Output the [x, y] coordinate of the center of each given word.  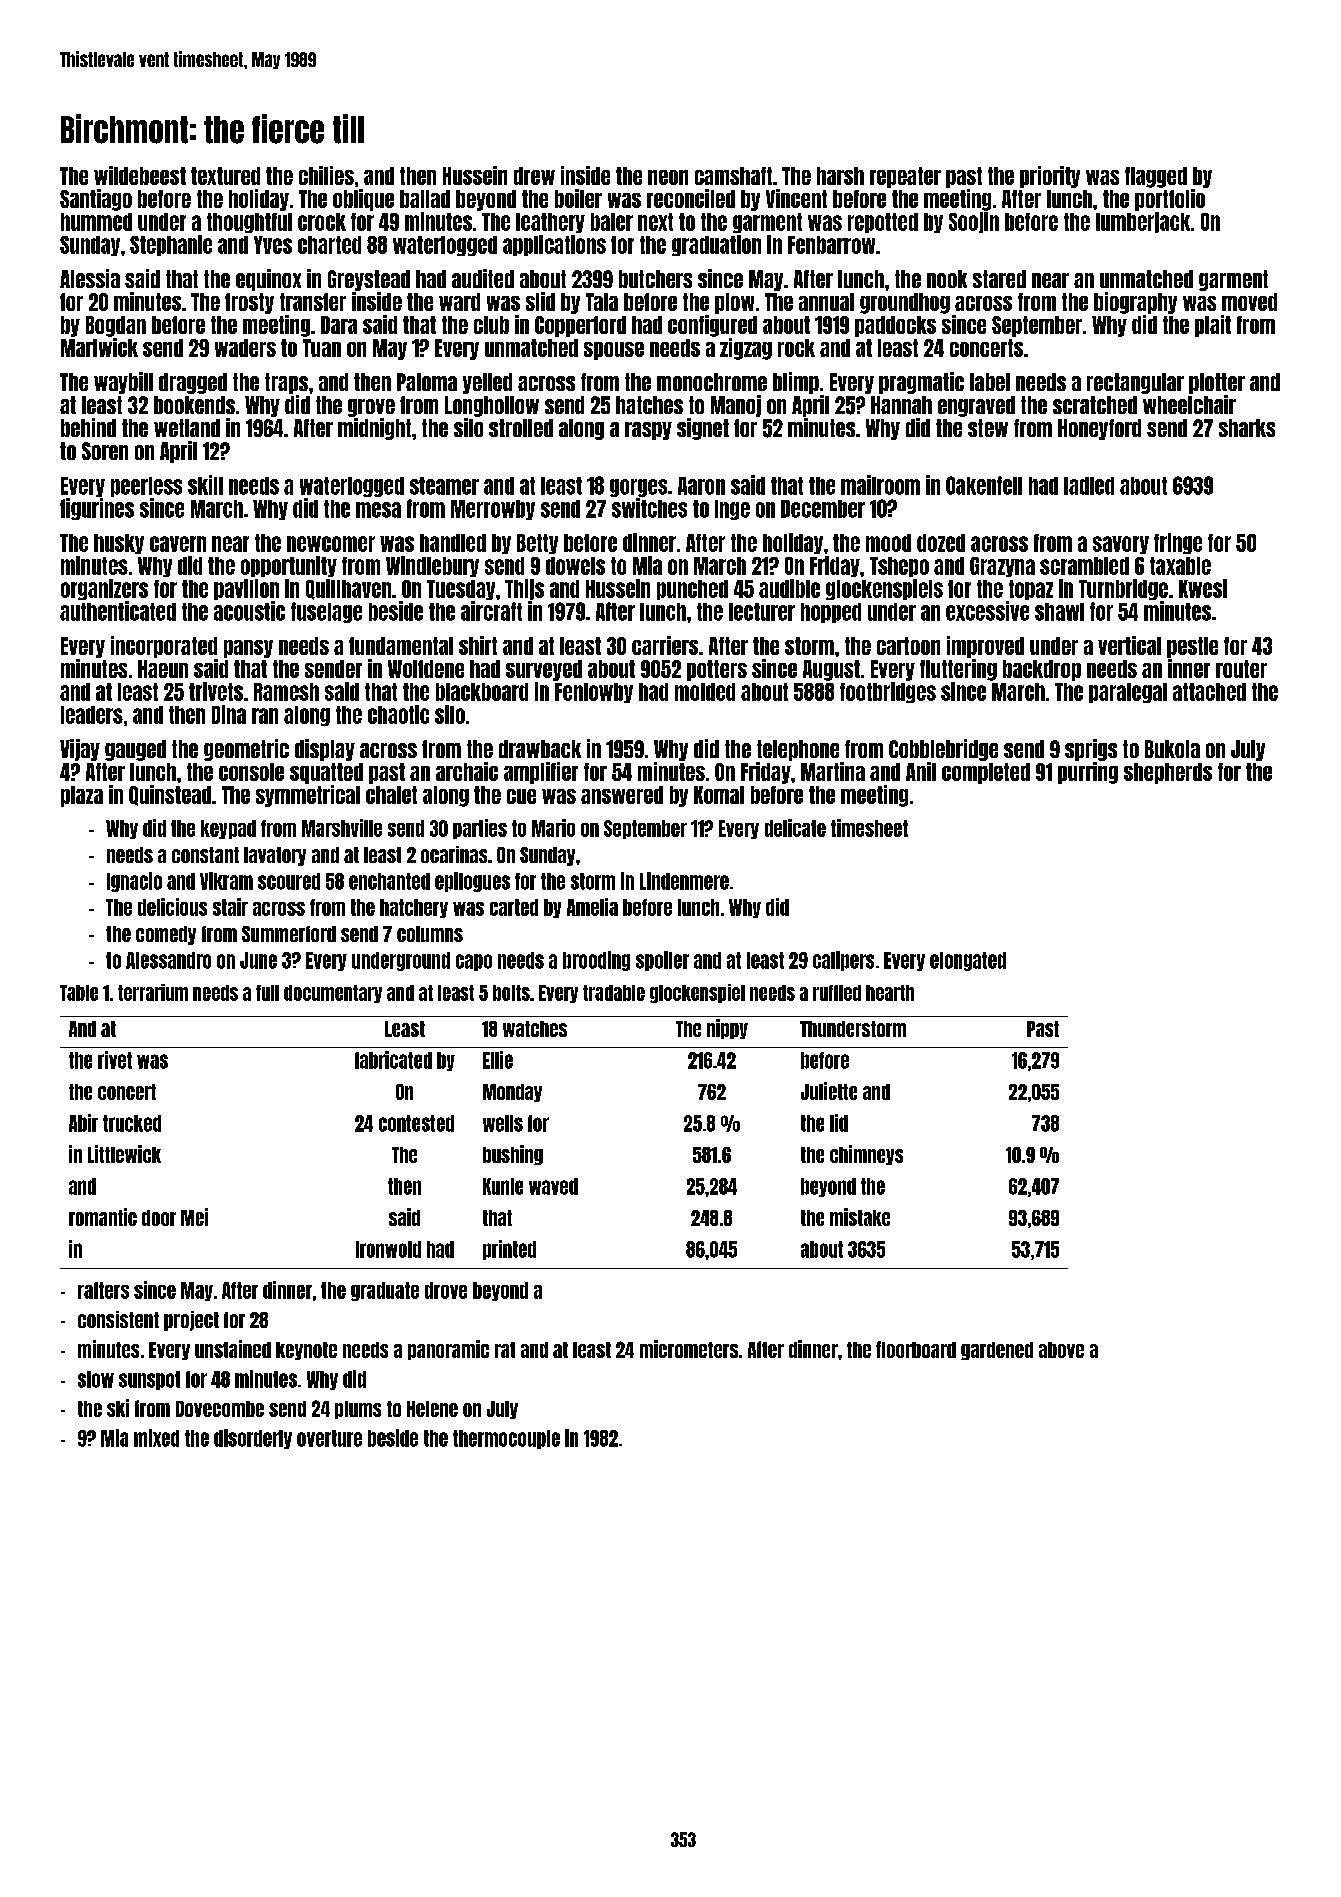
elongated [968, 961]
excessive [987, 611]
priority [1050, 177]
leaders [92, 715]
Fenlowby [594, 693]
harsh [840, 176]
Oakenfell [984, 485]
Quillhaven [348, 589]
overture [329, 1438]
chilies [326, 175]
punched [692, 590]
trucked [132, 1123]
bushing [513, 1155]
